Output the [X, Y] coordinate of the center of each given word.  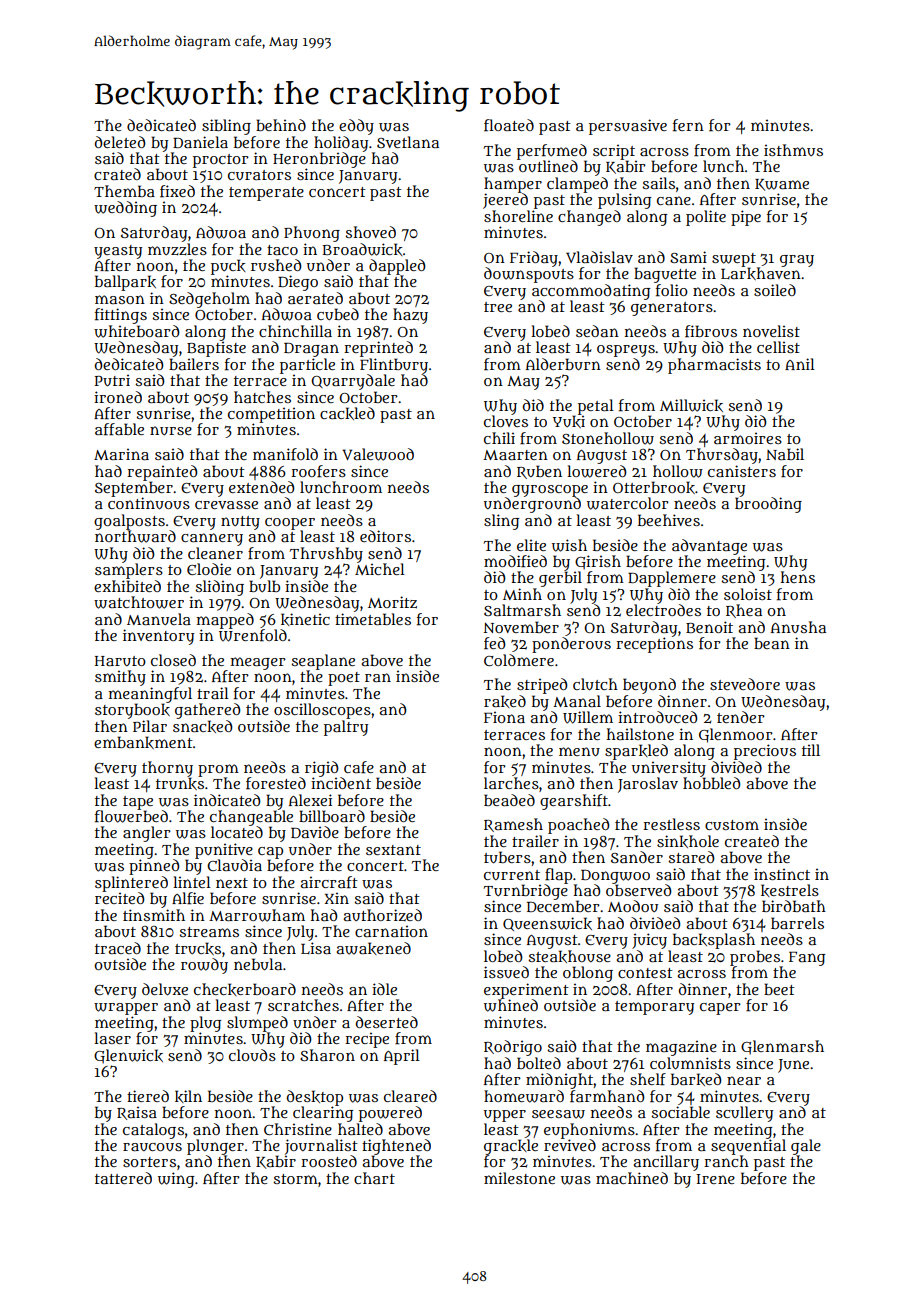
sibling [226, 127]
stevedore [745, 684]
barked [696, 1079]
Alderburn [563, 364]
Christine [298, 1129]
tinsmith [154, 915]
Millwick [691, 405]
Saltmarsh [522, 610]
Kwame [782, 185]
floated [509, 125]
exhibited [127, 586]
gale [806, 1147]
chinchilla [295, 331]
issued [506, 972]
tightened [396, 1147]
